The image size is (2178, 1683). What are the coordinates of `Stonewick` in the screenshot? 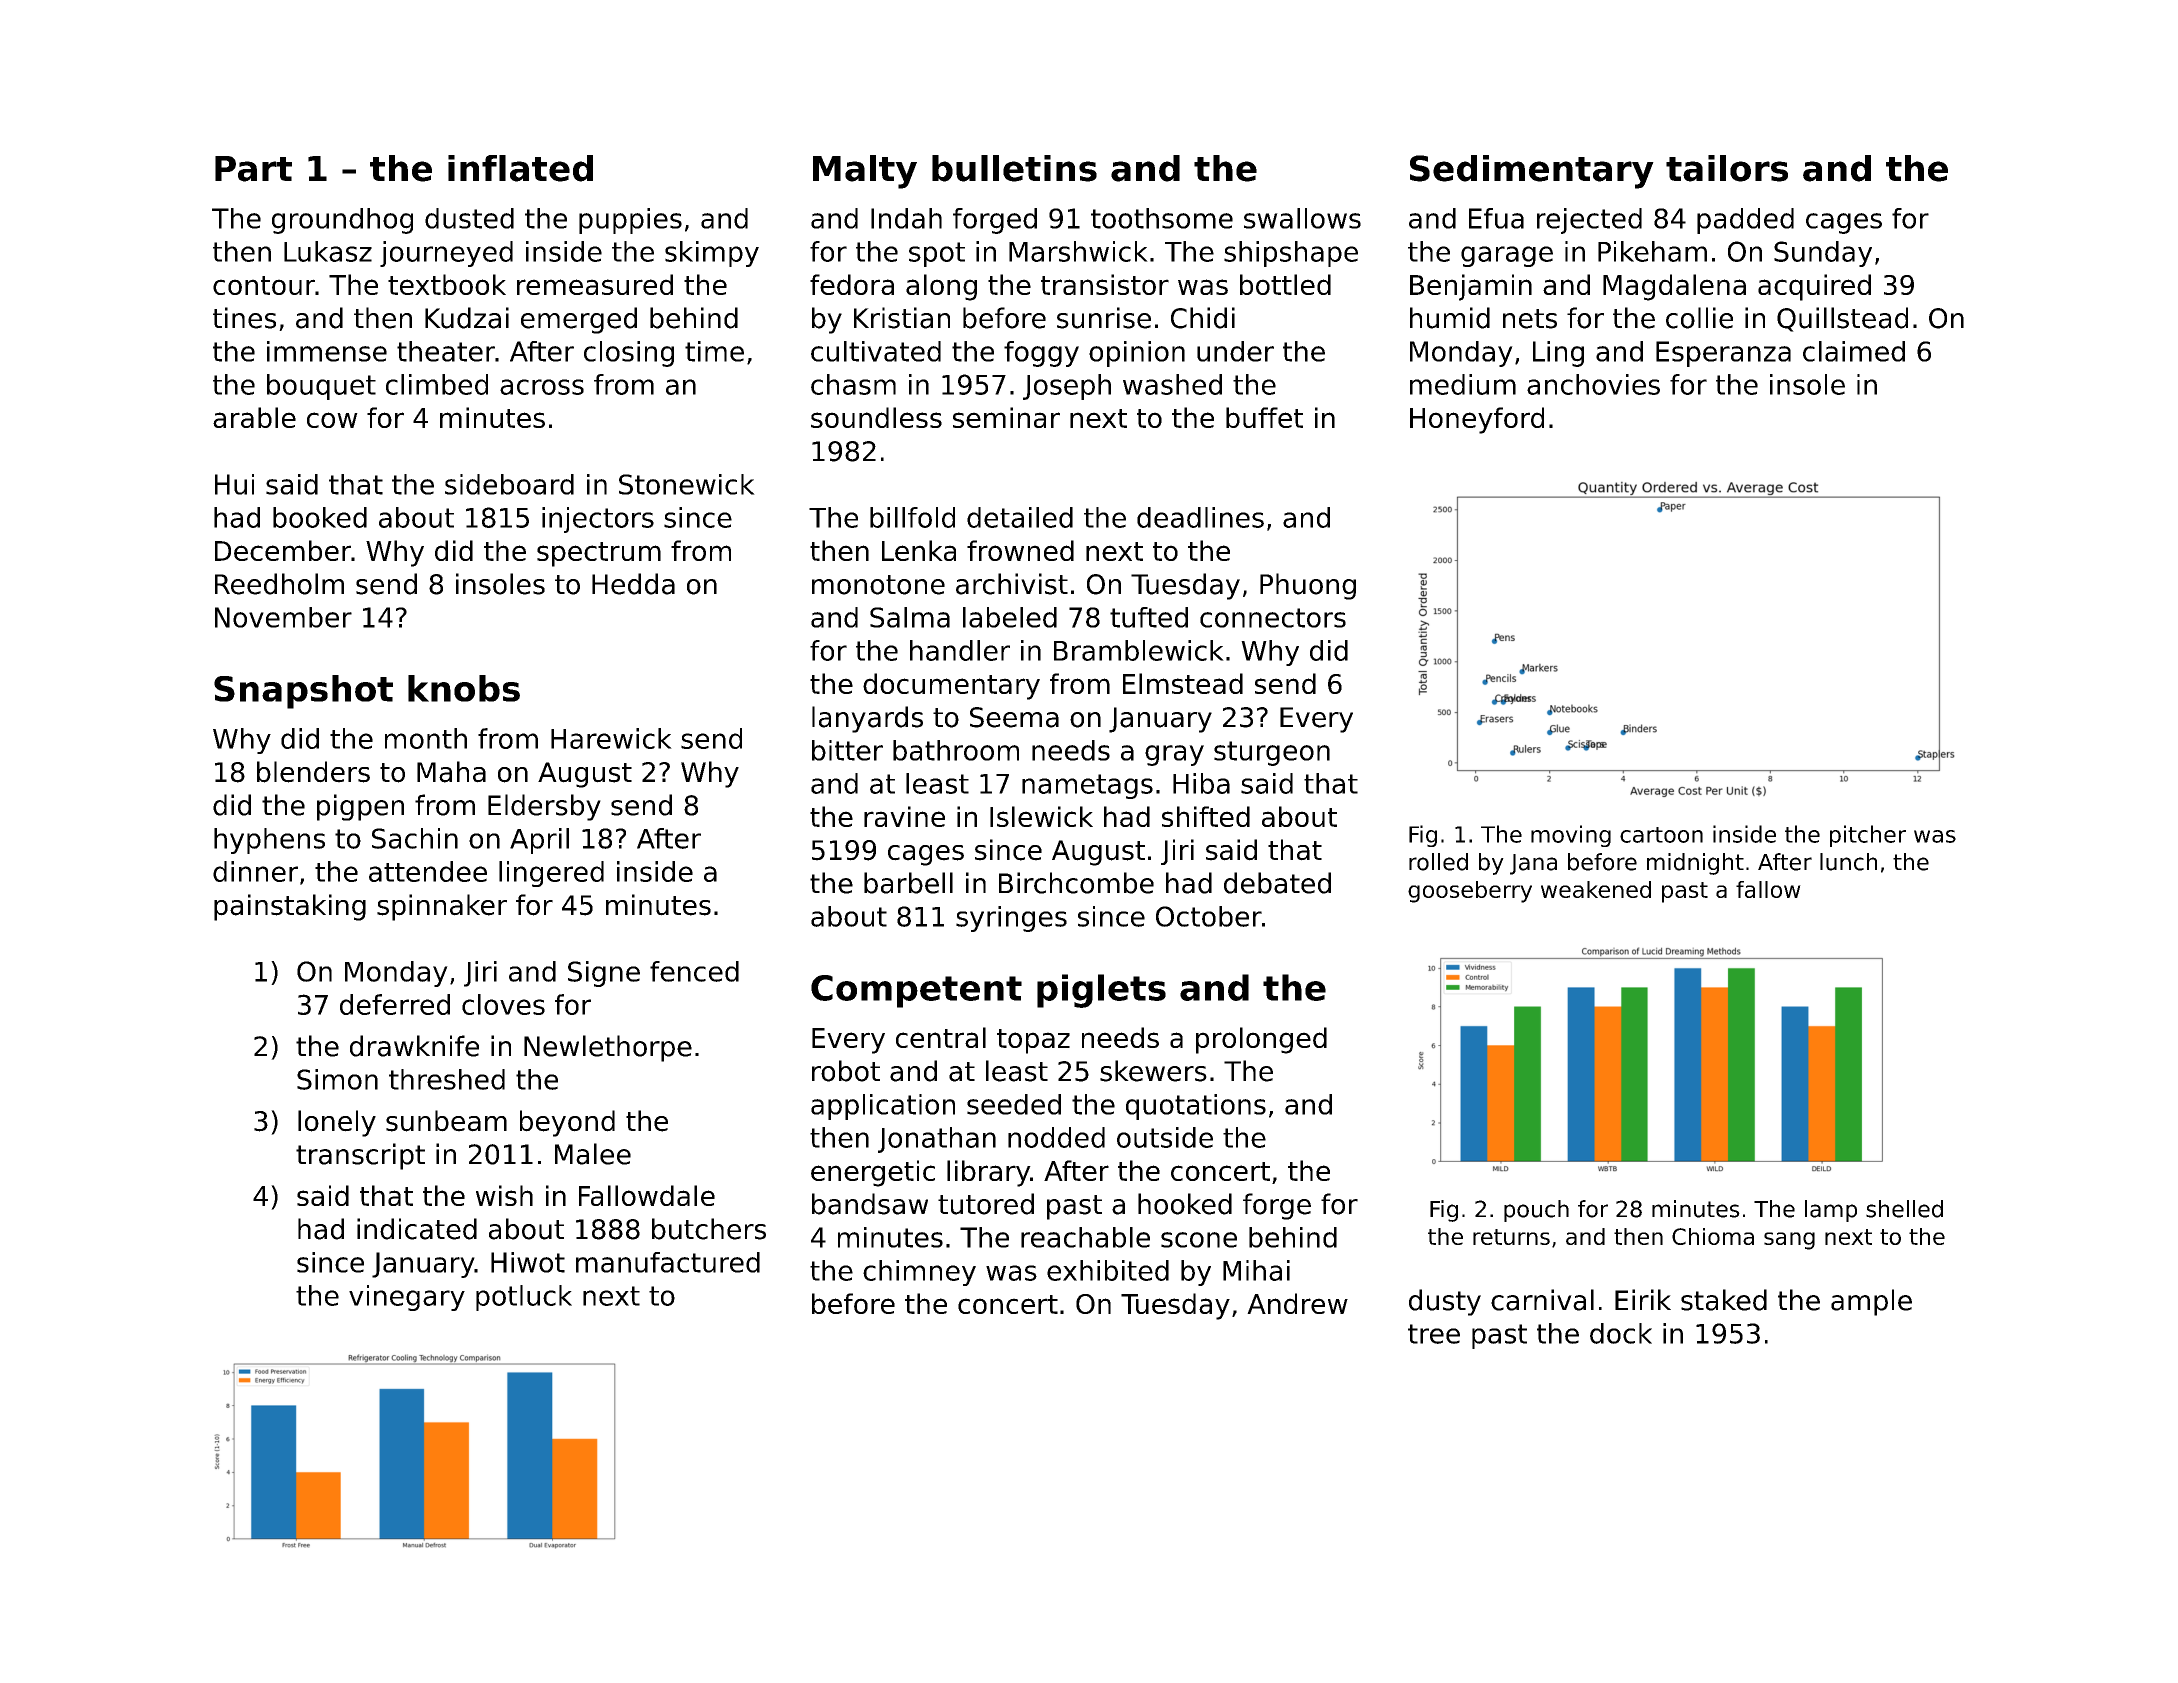 It's located at (687, 484).
